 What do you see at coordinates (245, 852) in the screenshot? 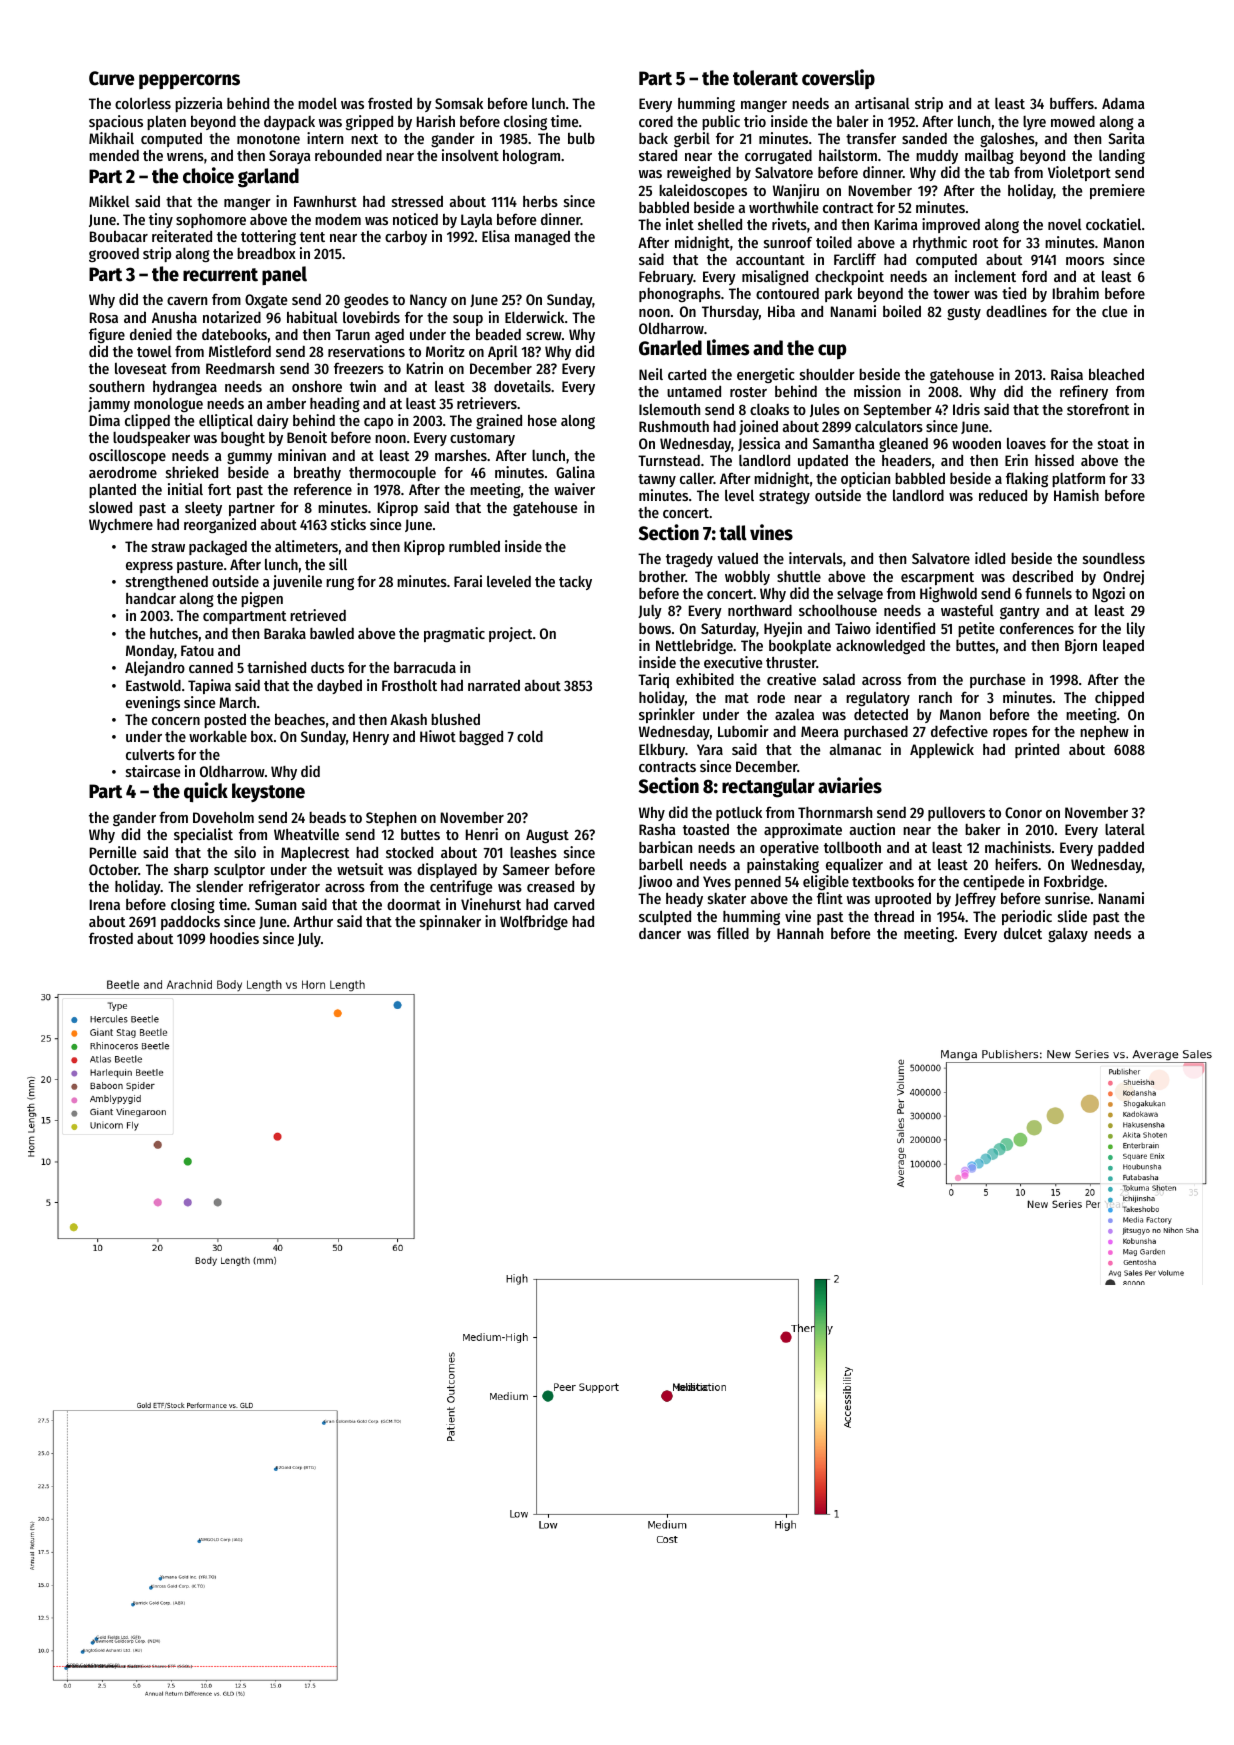
I see `silo` at bounding box center [245, 852].
